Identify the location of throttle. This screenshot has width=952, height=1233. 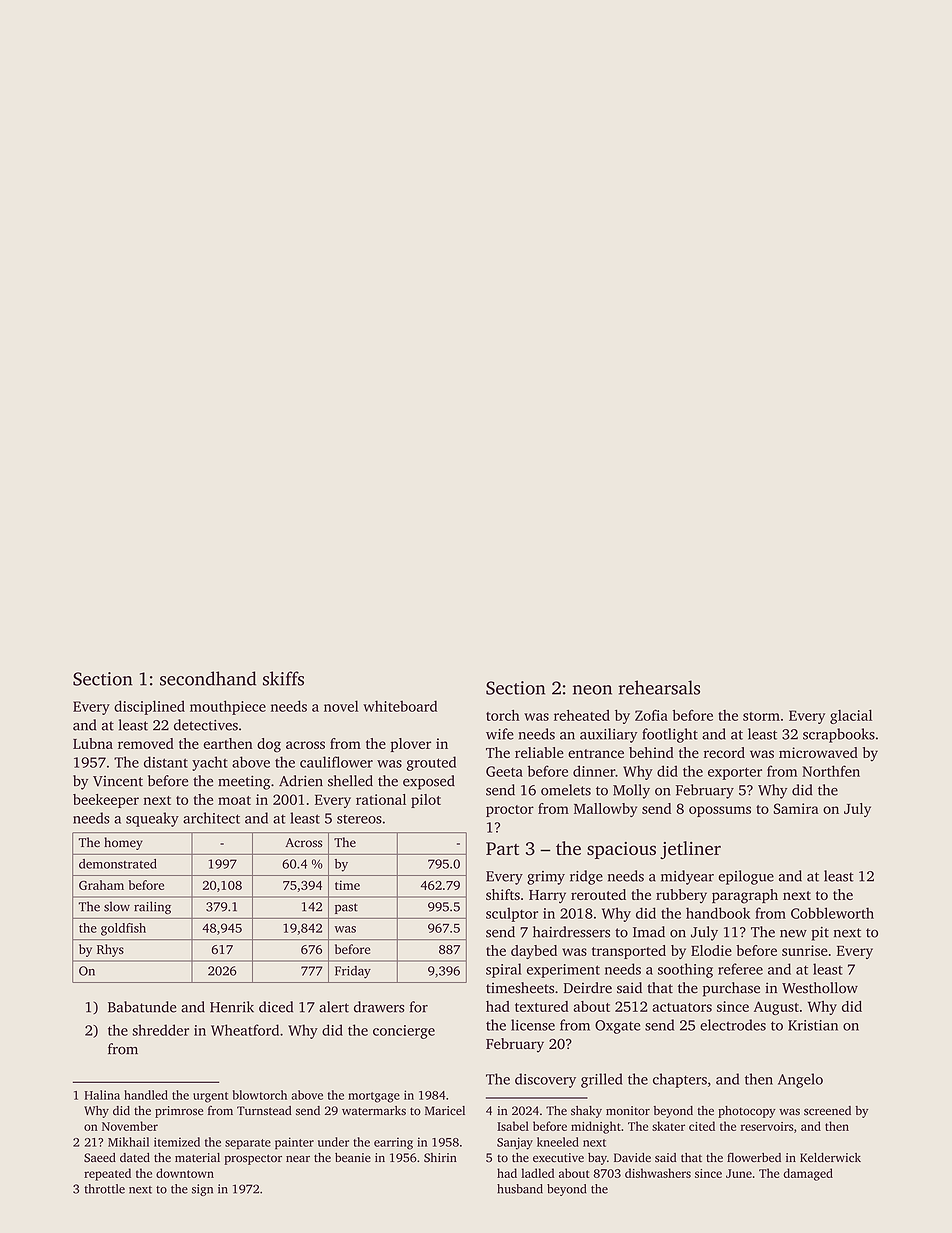
(104, 1189).
